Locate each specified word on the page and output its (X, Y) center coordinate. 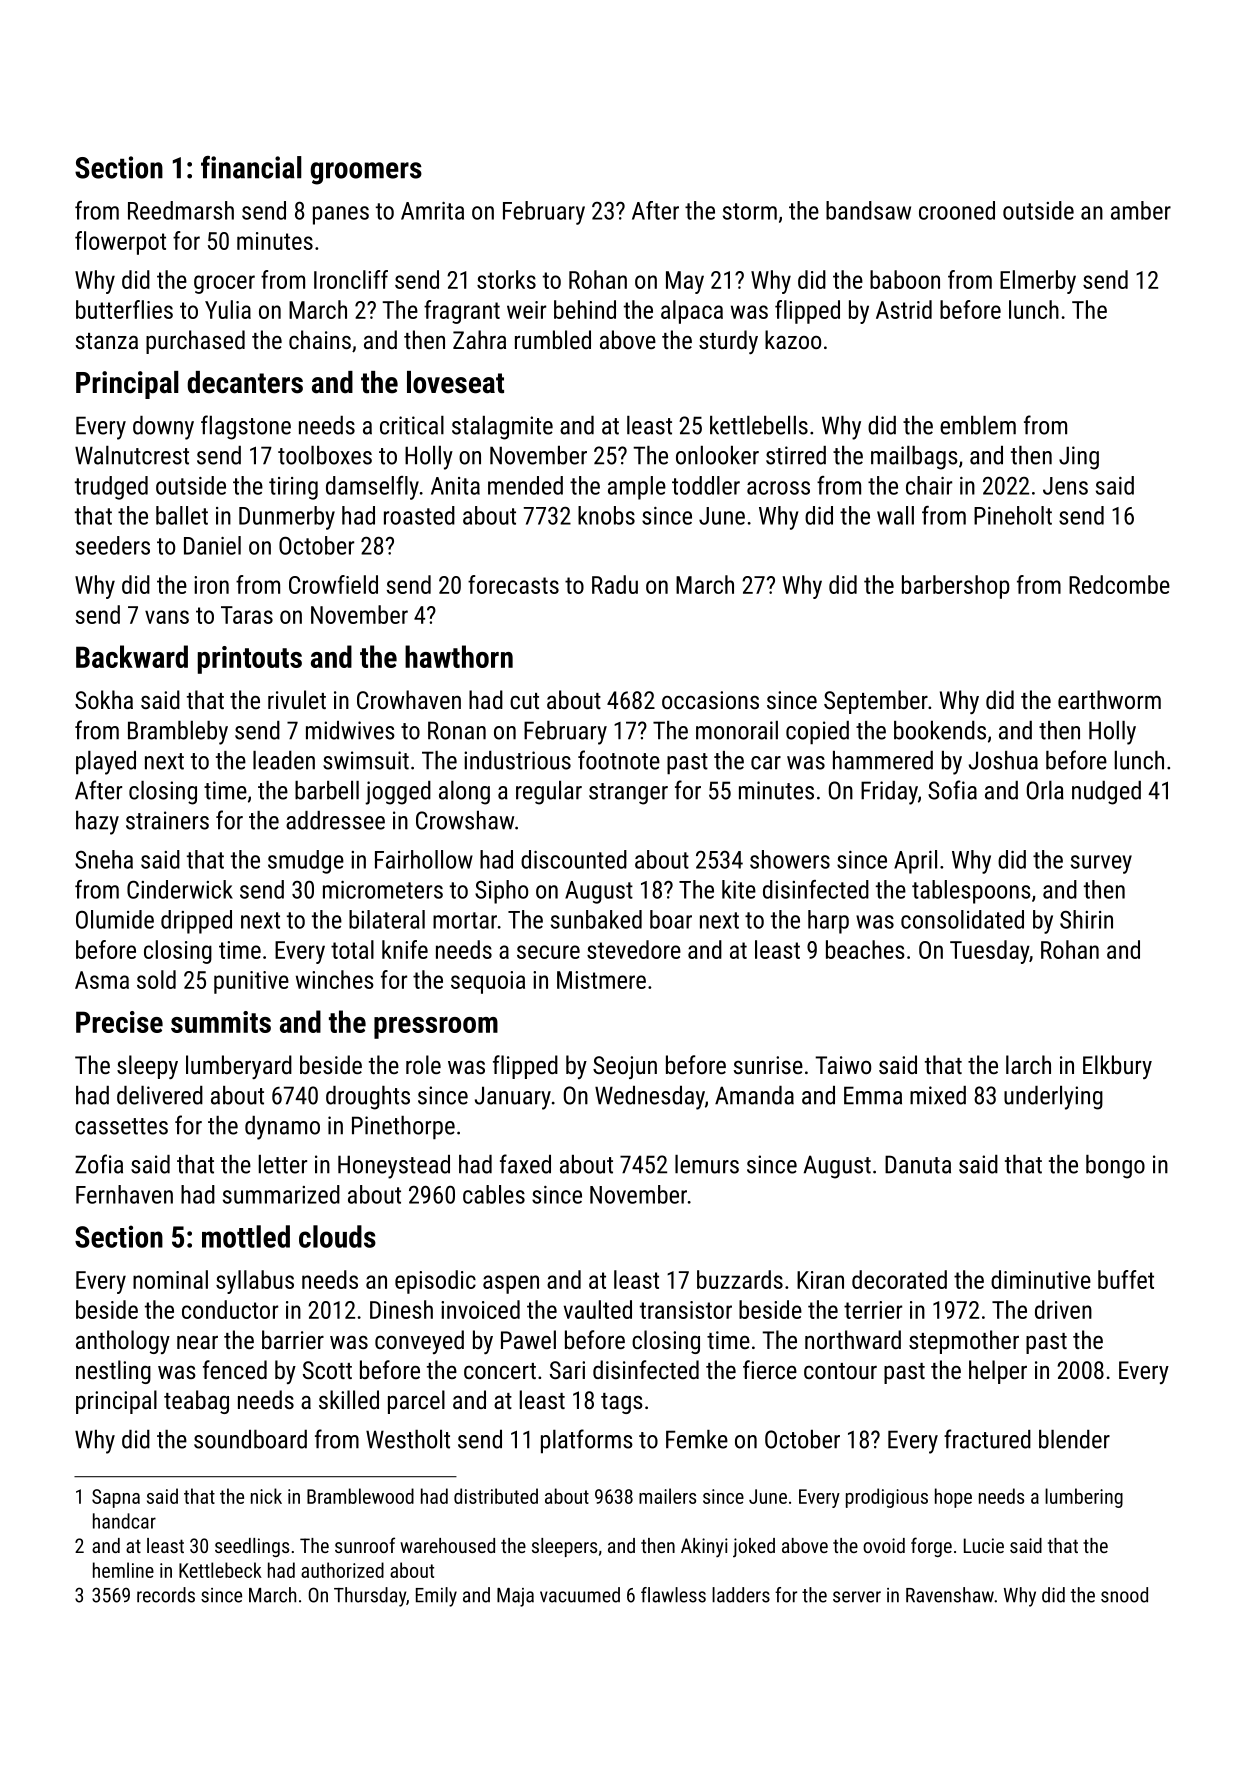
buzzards (740, 1279)
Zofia (99, 1164)
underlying (1053, 1098)
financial (251, 167)
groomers (366, 173)
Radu (615, 584)
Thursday (370, 1597)
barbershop (956, 587)
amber (1141, 210)
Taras (247, 615)
